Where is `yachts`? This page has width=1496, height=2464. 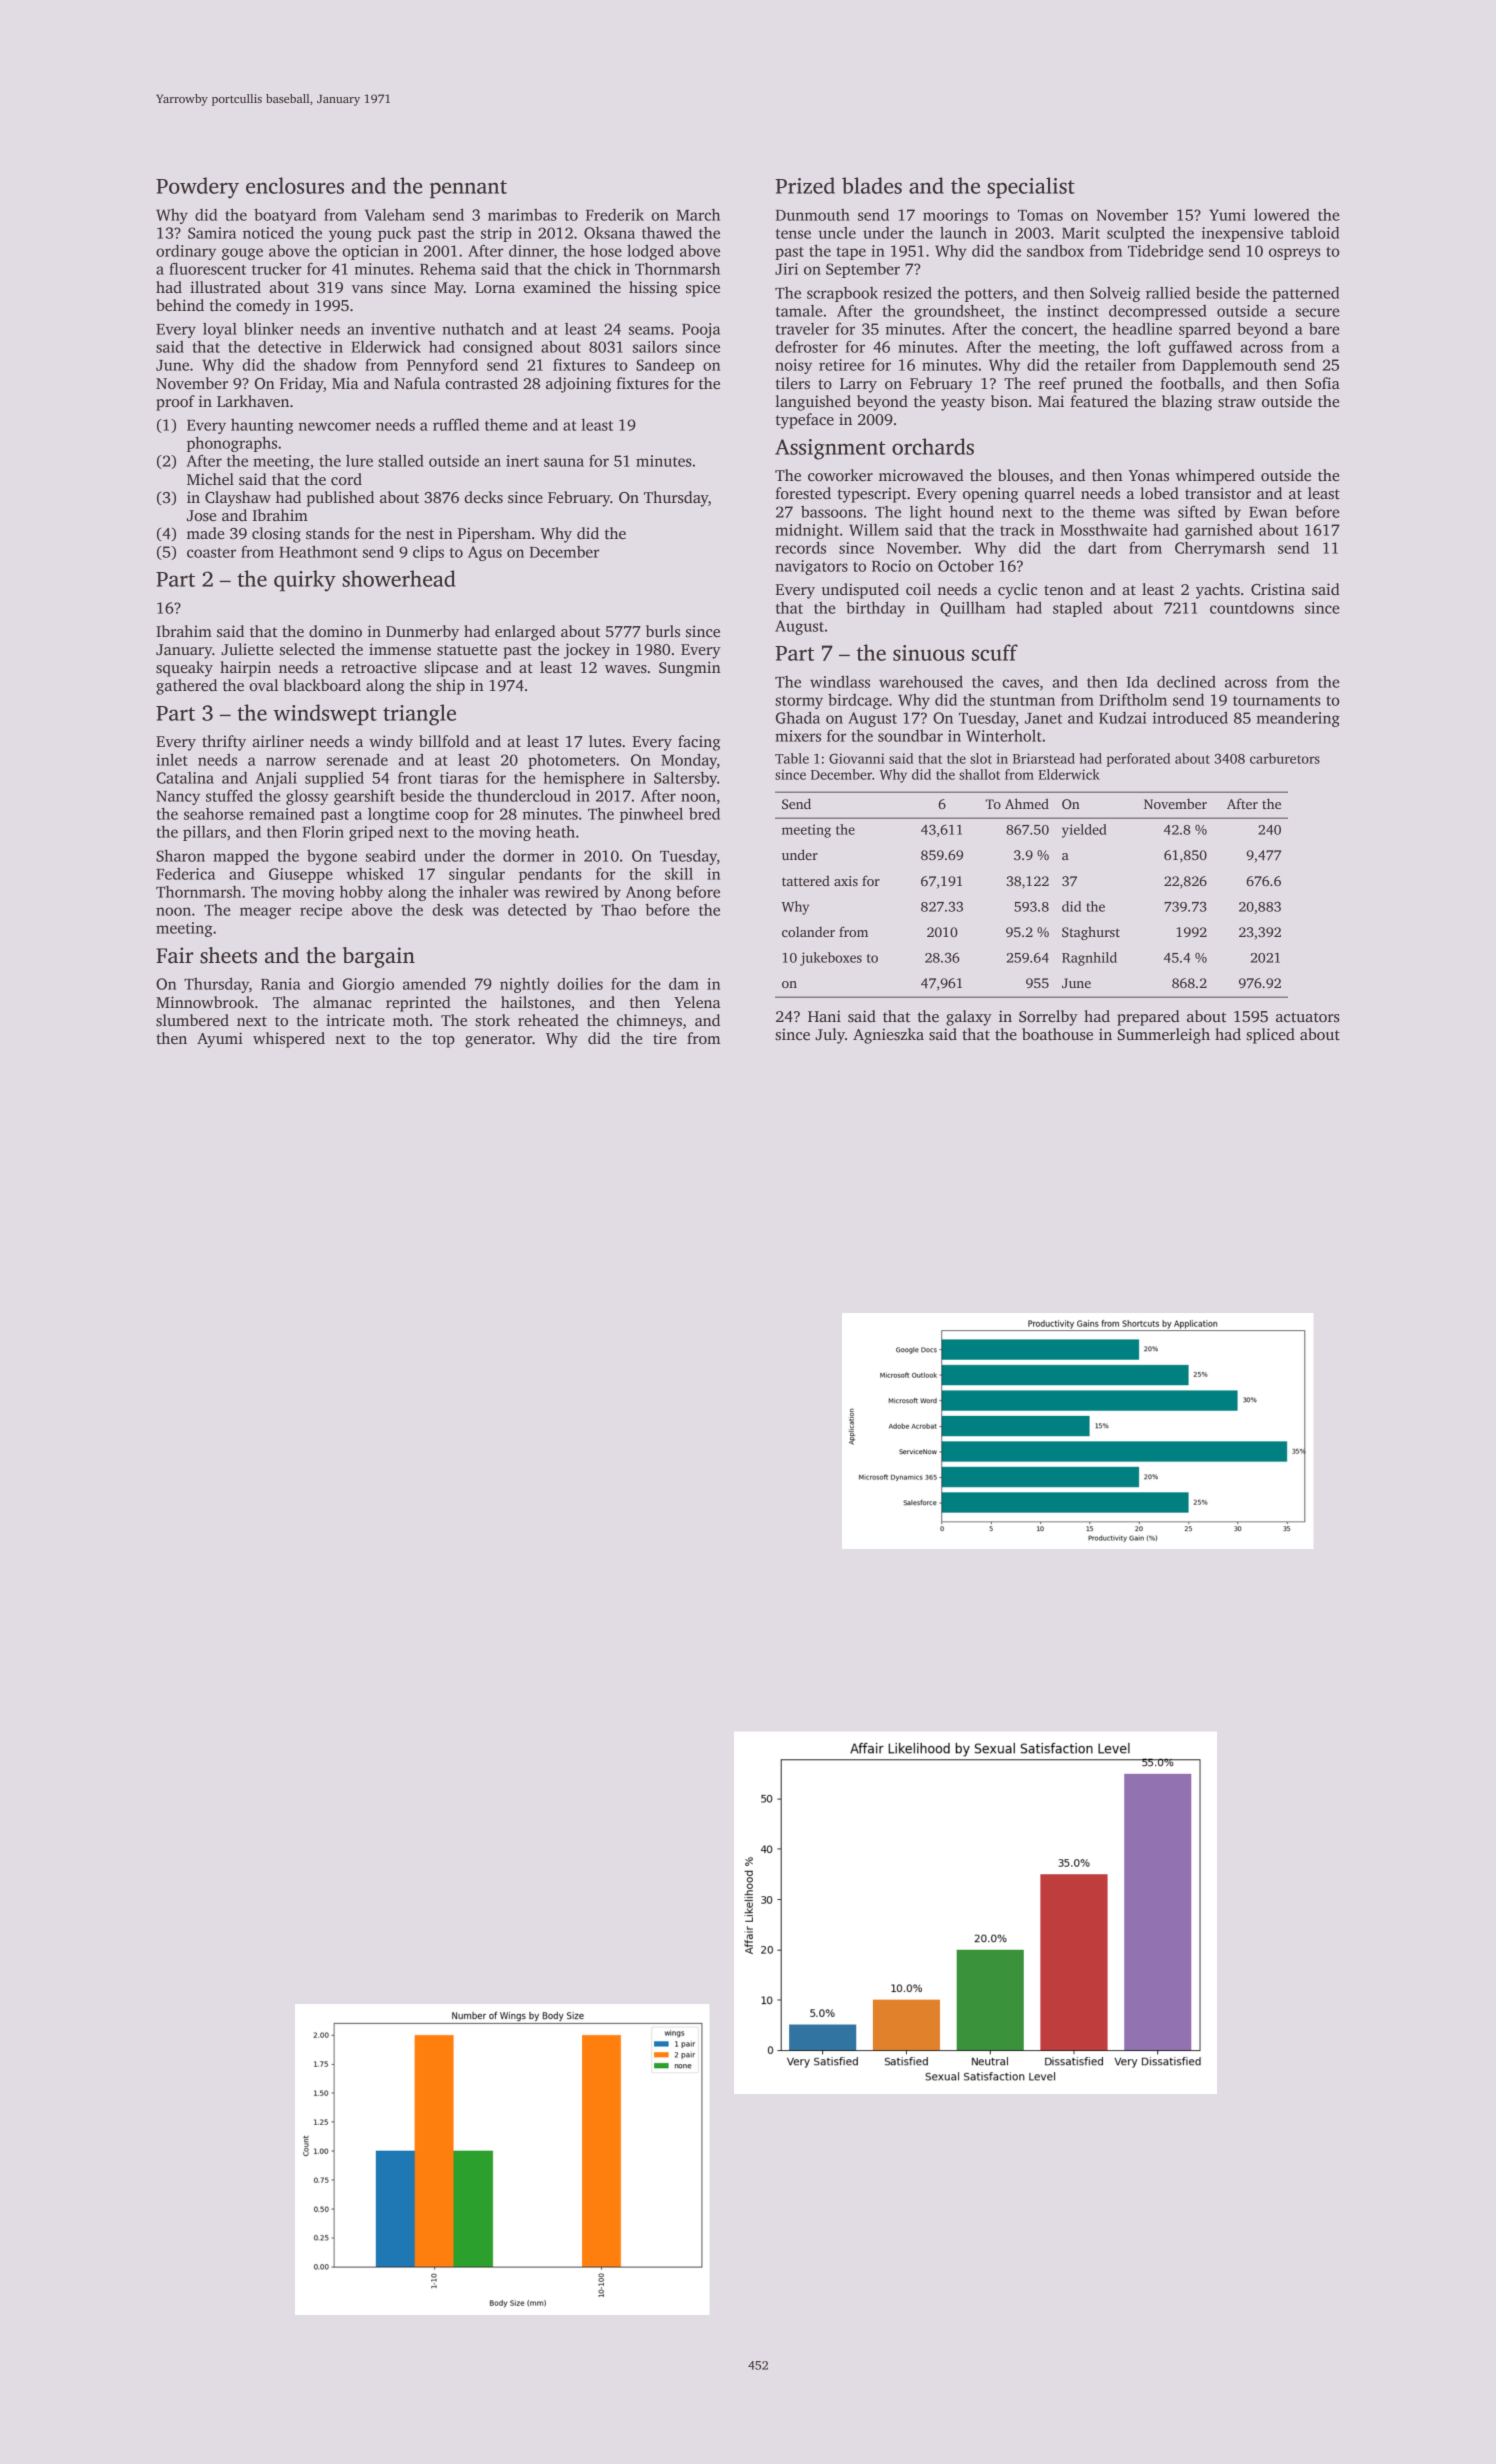
yachts is located at coordinates (1218, 591).
